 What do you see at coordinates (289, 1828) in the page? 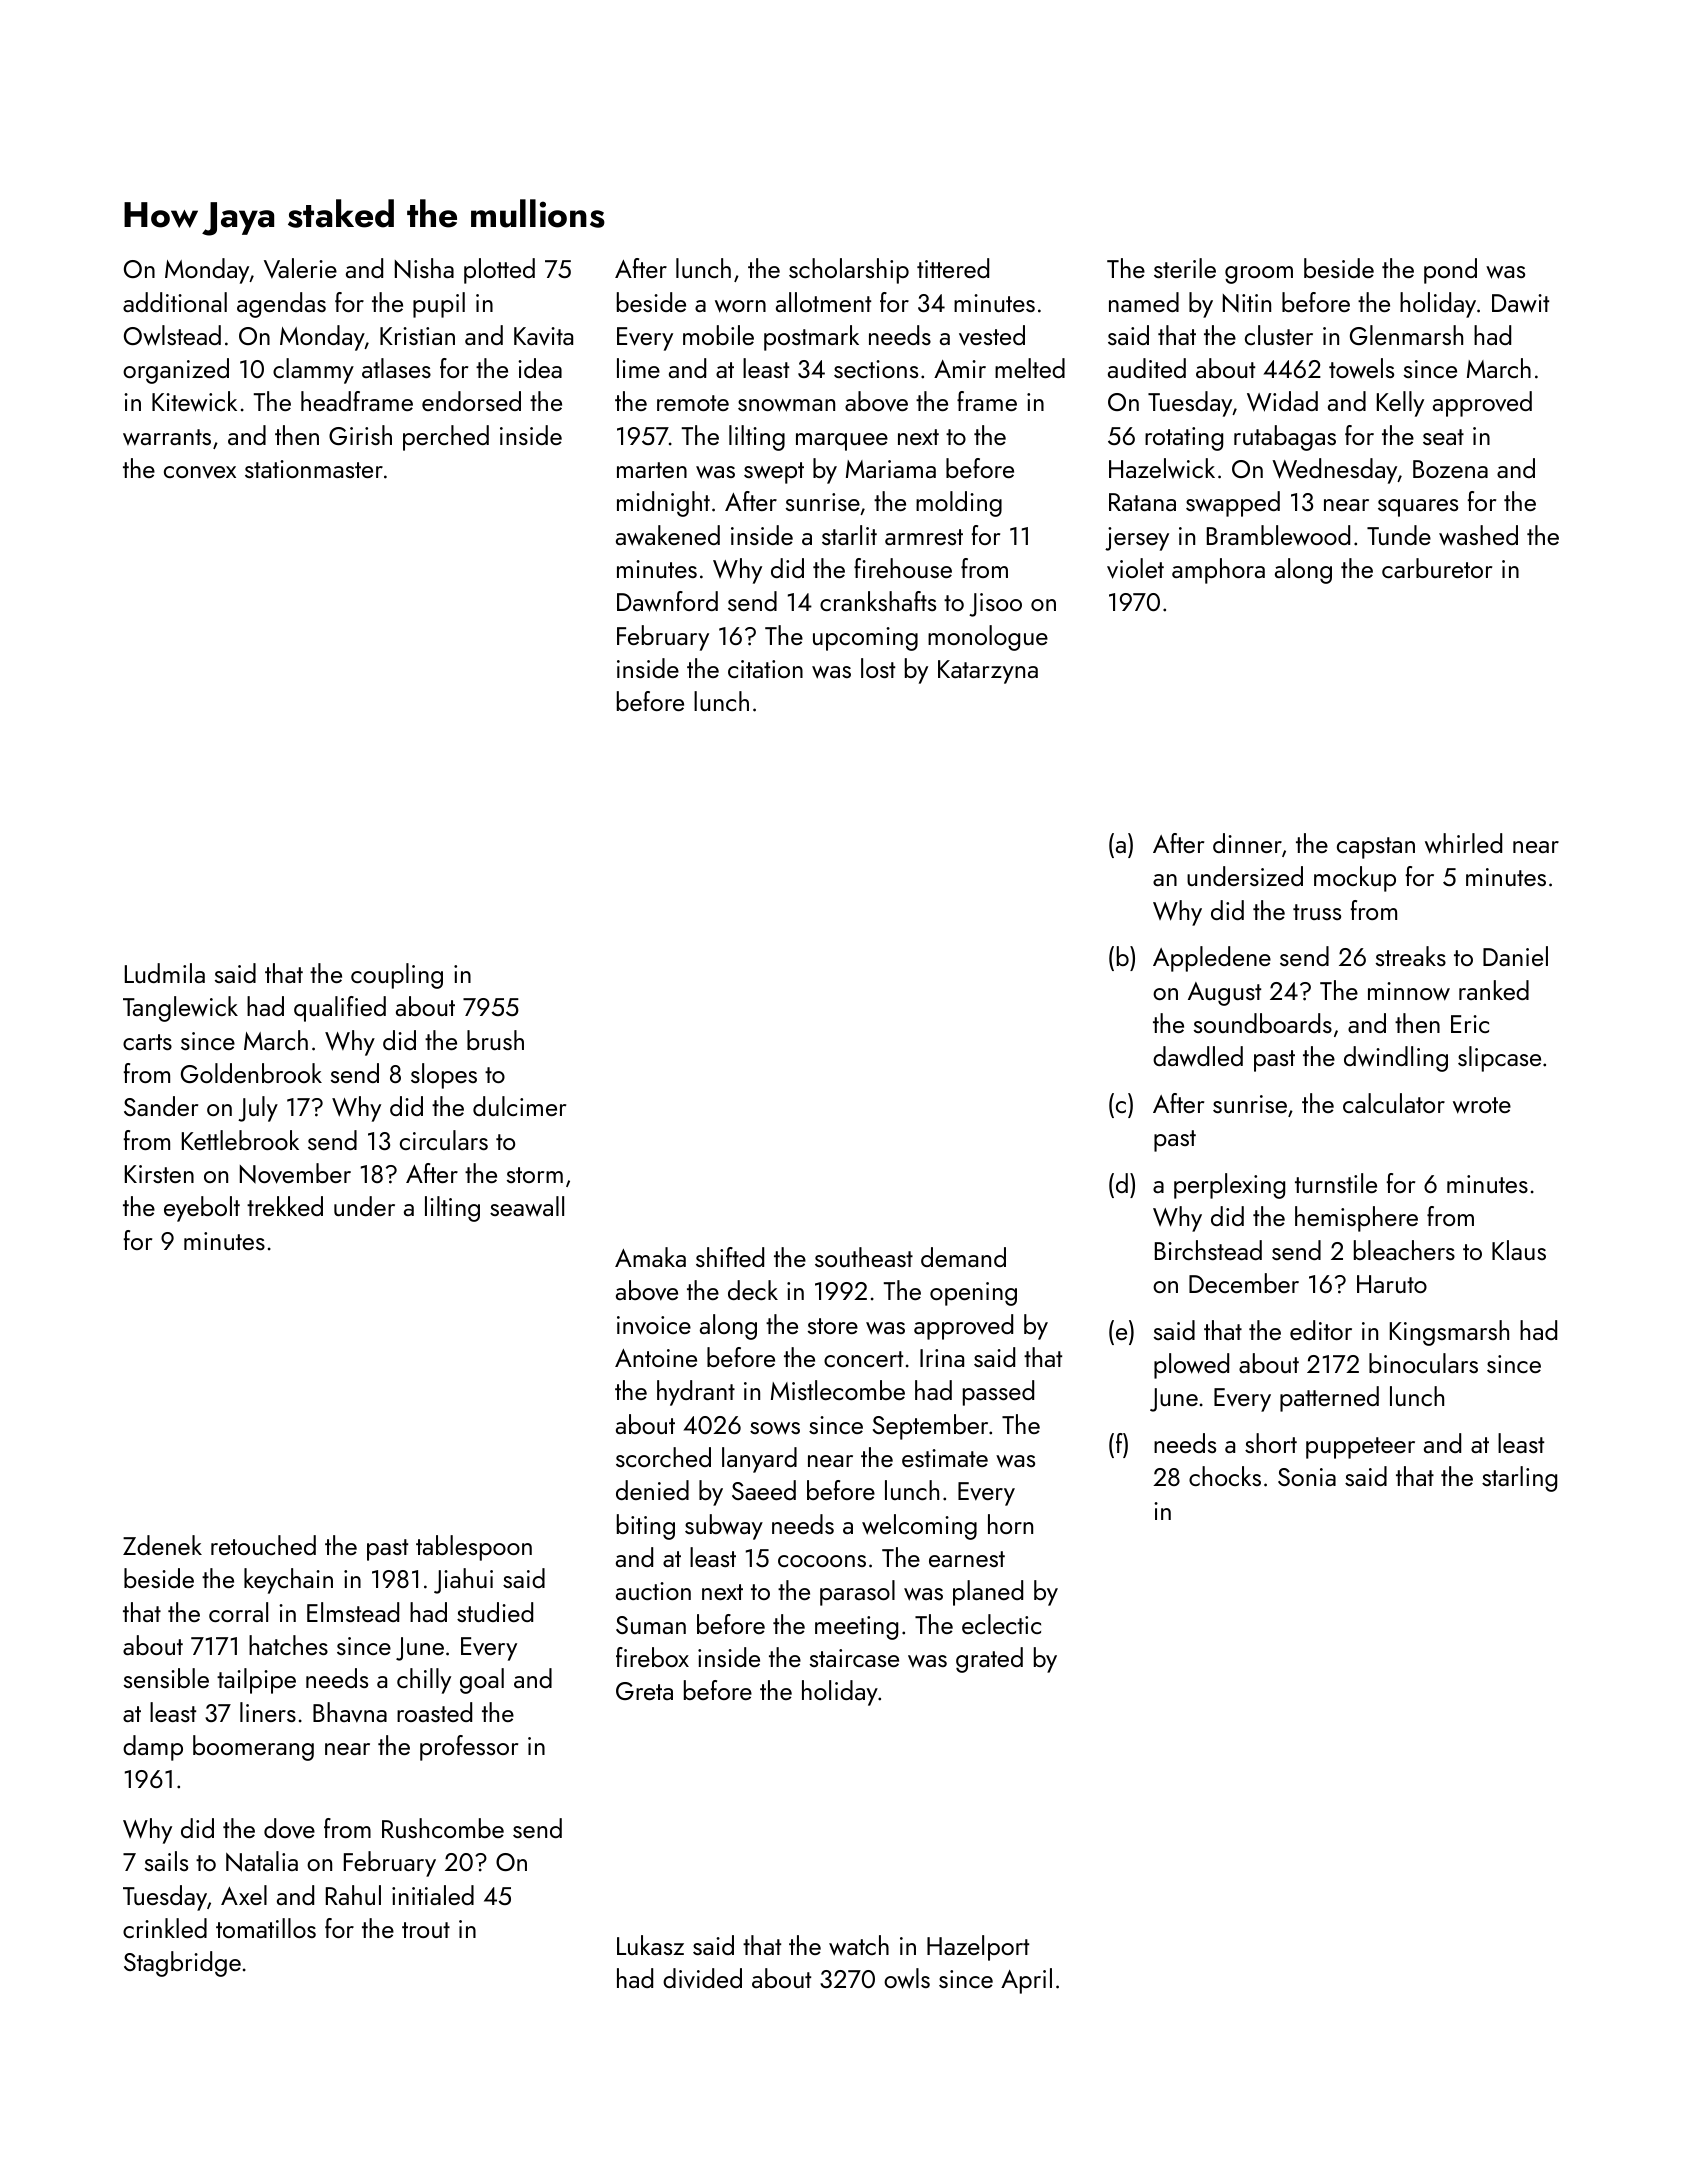
I see `dove` at bounding box center [289, 1828].
